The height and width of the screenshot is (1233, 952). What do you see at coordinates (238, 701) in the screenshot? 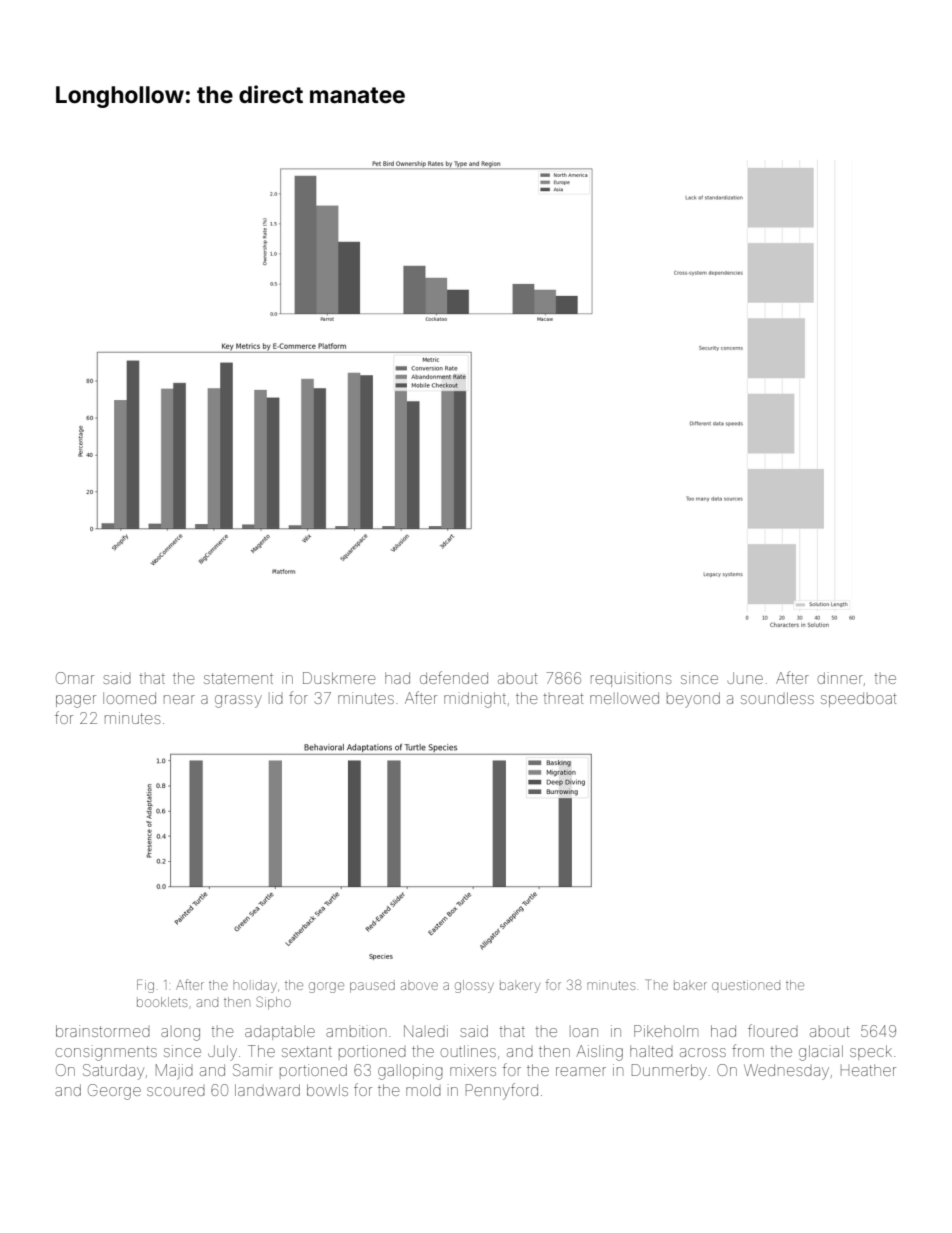
I see `grassy` at bounding box center [238, 701].
